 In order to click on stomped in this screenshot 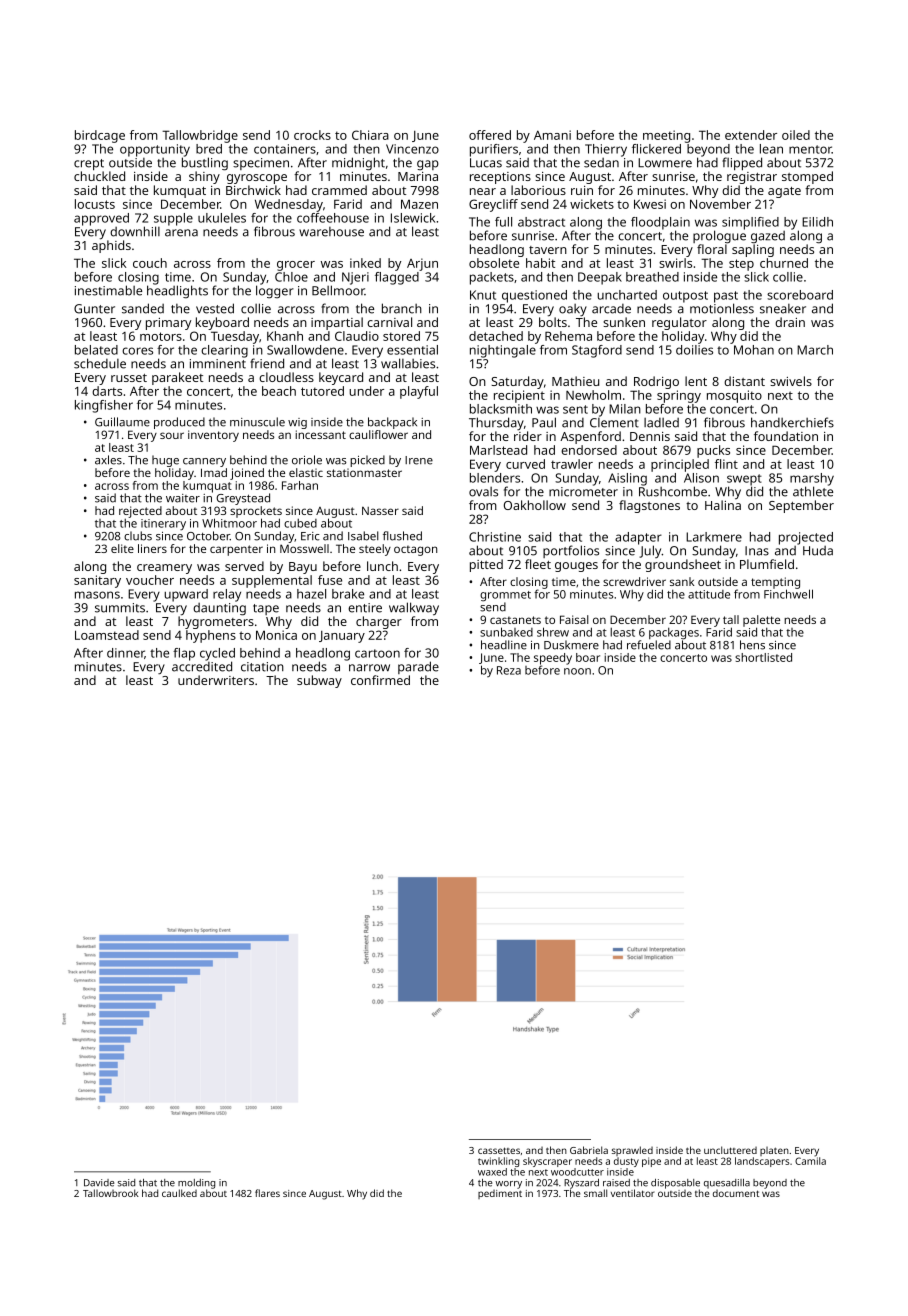, I will do `click(807, 177)`.
